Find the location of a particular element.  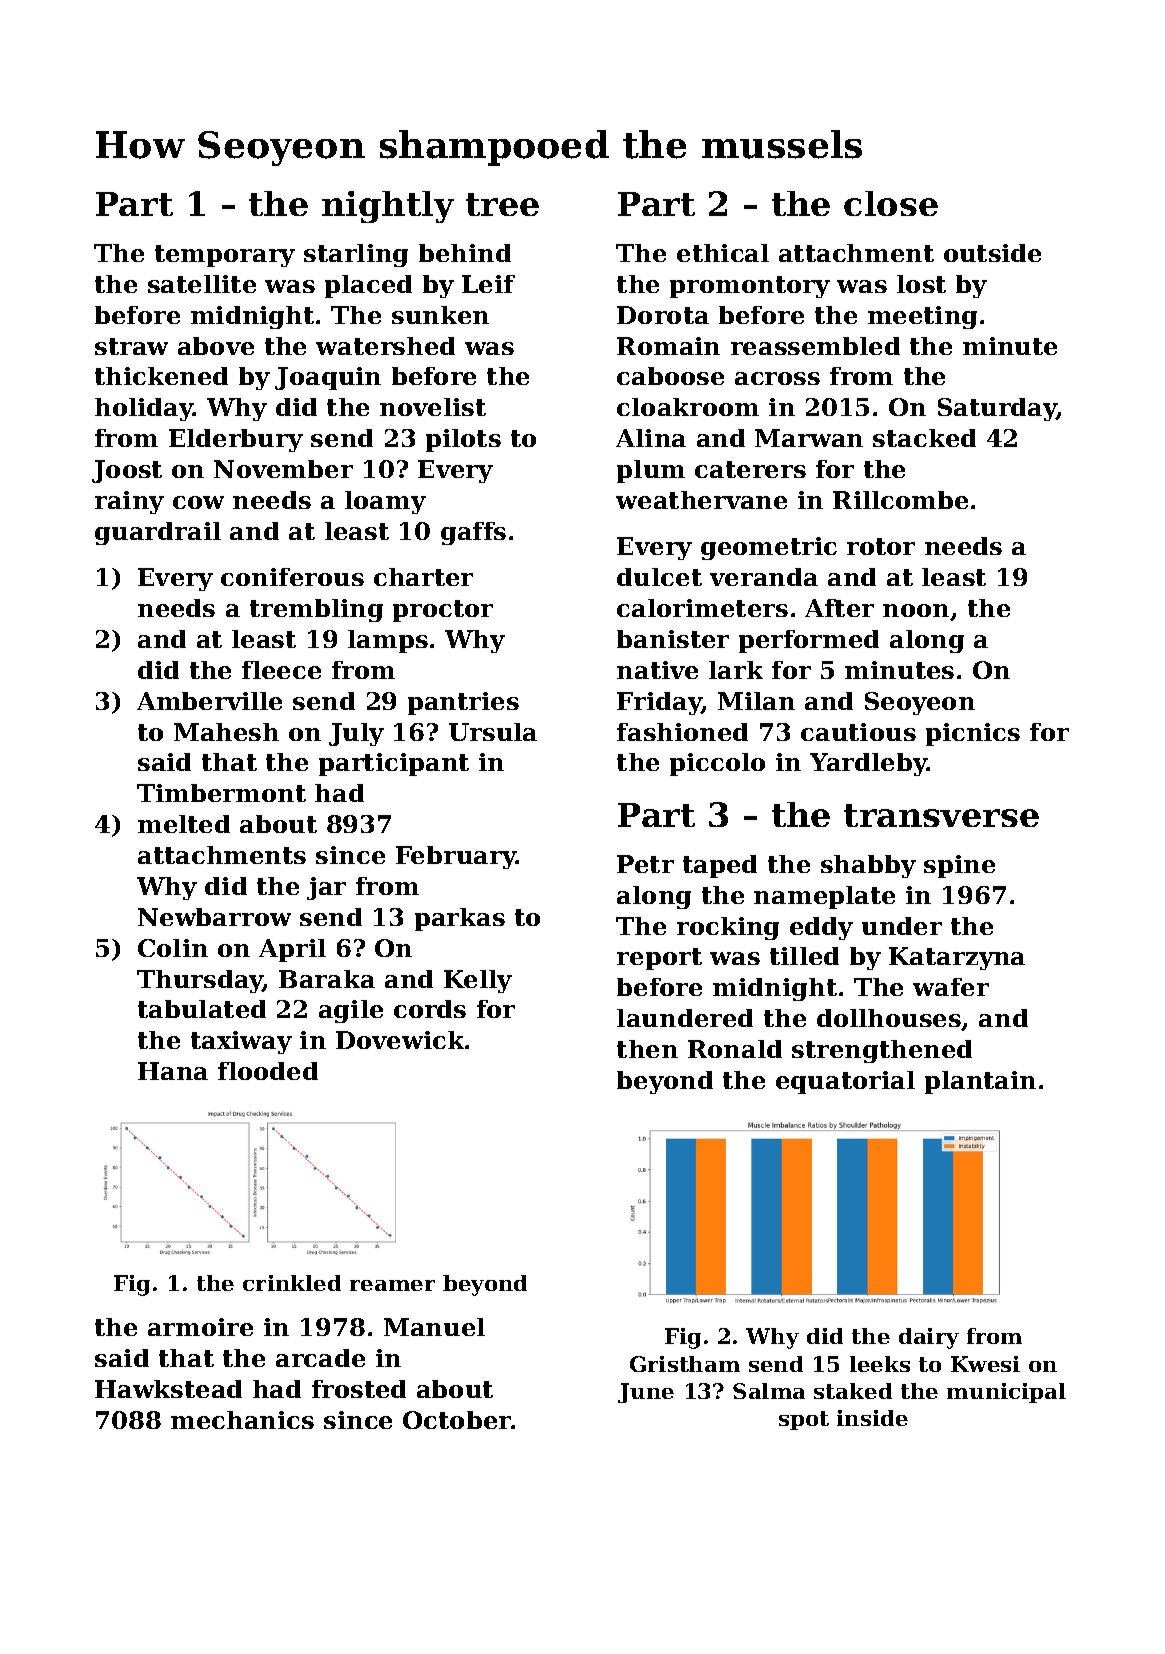

above is located at coordinates (216, 346).
